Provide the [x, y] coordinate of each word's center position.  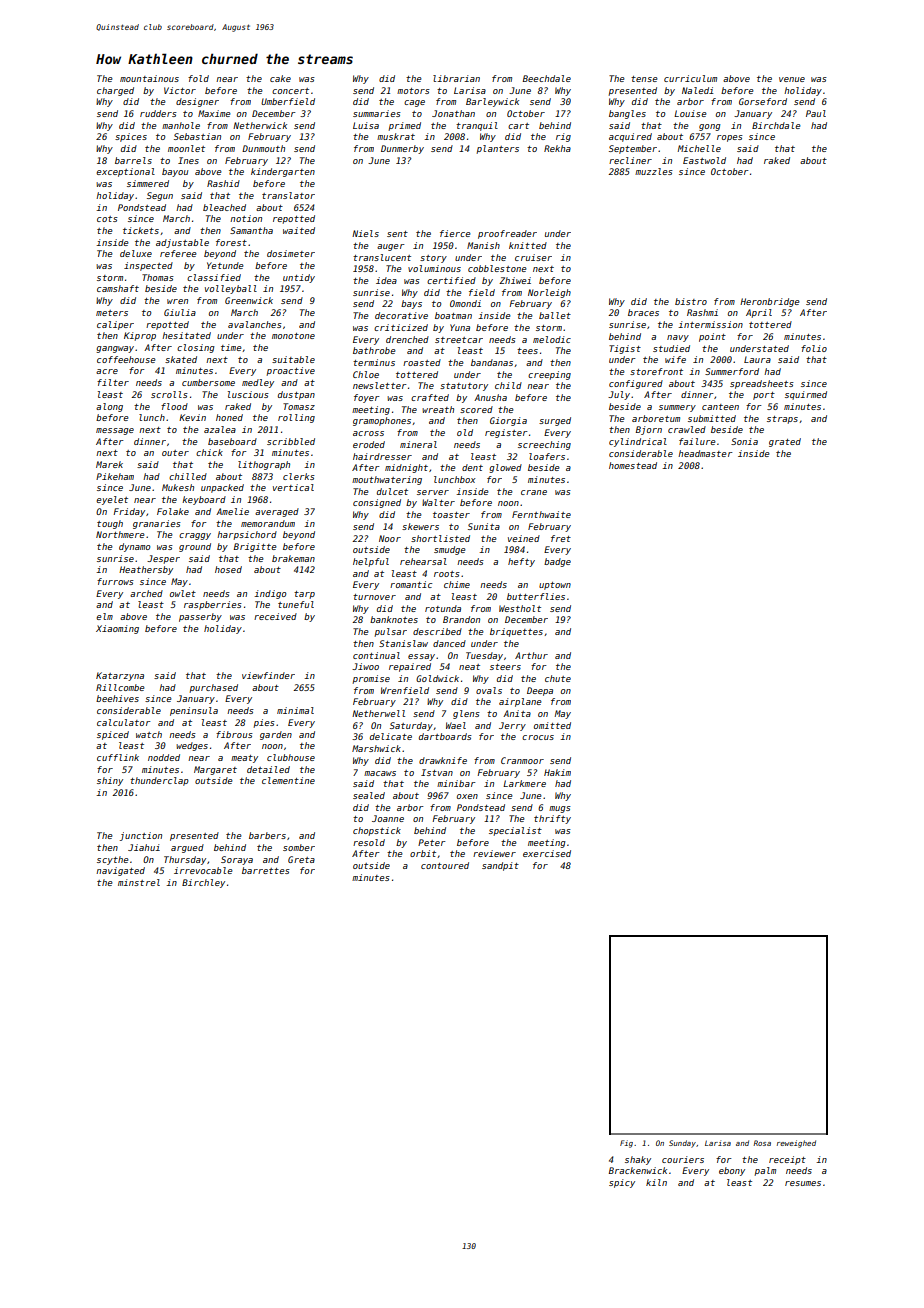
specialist [515, 831]
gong [710, 127]
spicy [622, 1183]
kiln [656, 1182]
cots [107, 219]
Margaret [215, 770]
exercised [547, 853]
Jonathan [453, 113]
